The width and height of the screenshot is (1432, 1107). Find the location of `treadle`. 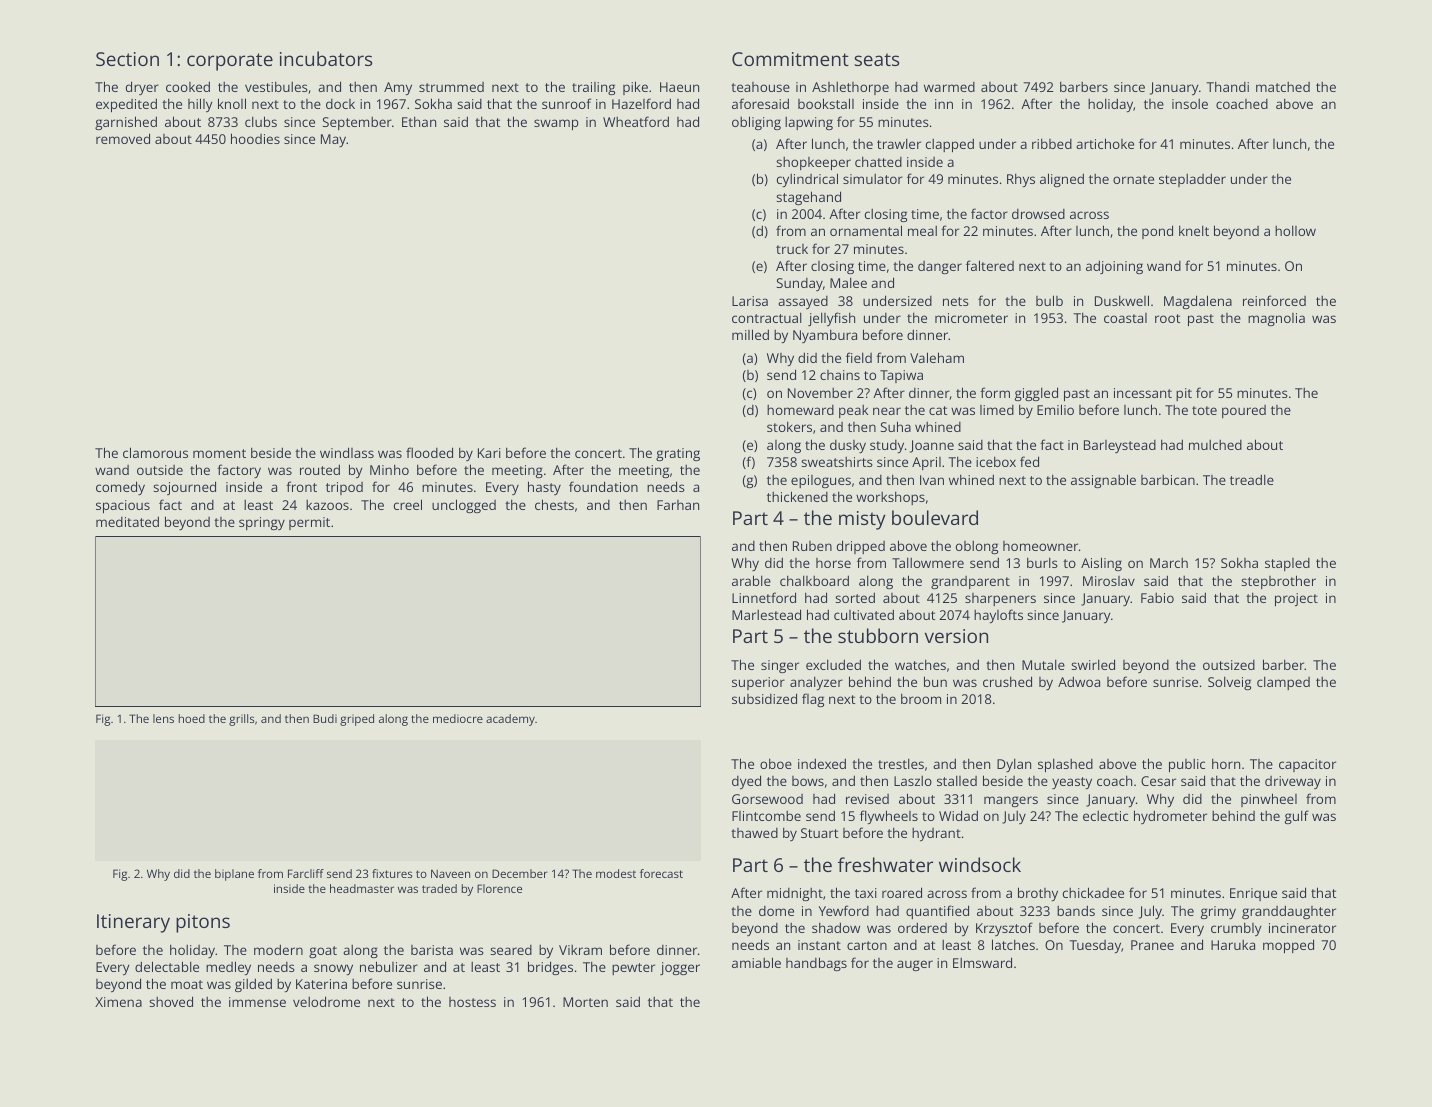

treadle is located at coordinates (1252, 479).
